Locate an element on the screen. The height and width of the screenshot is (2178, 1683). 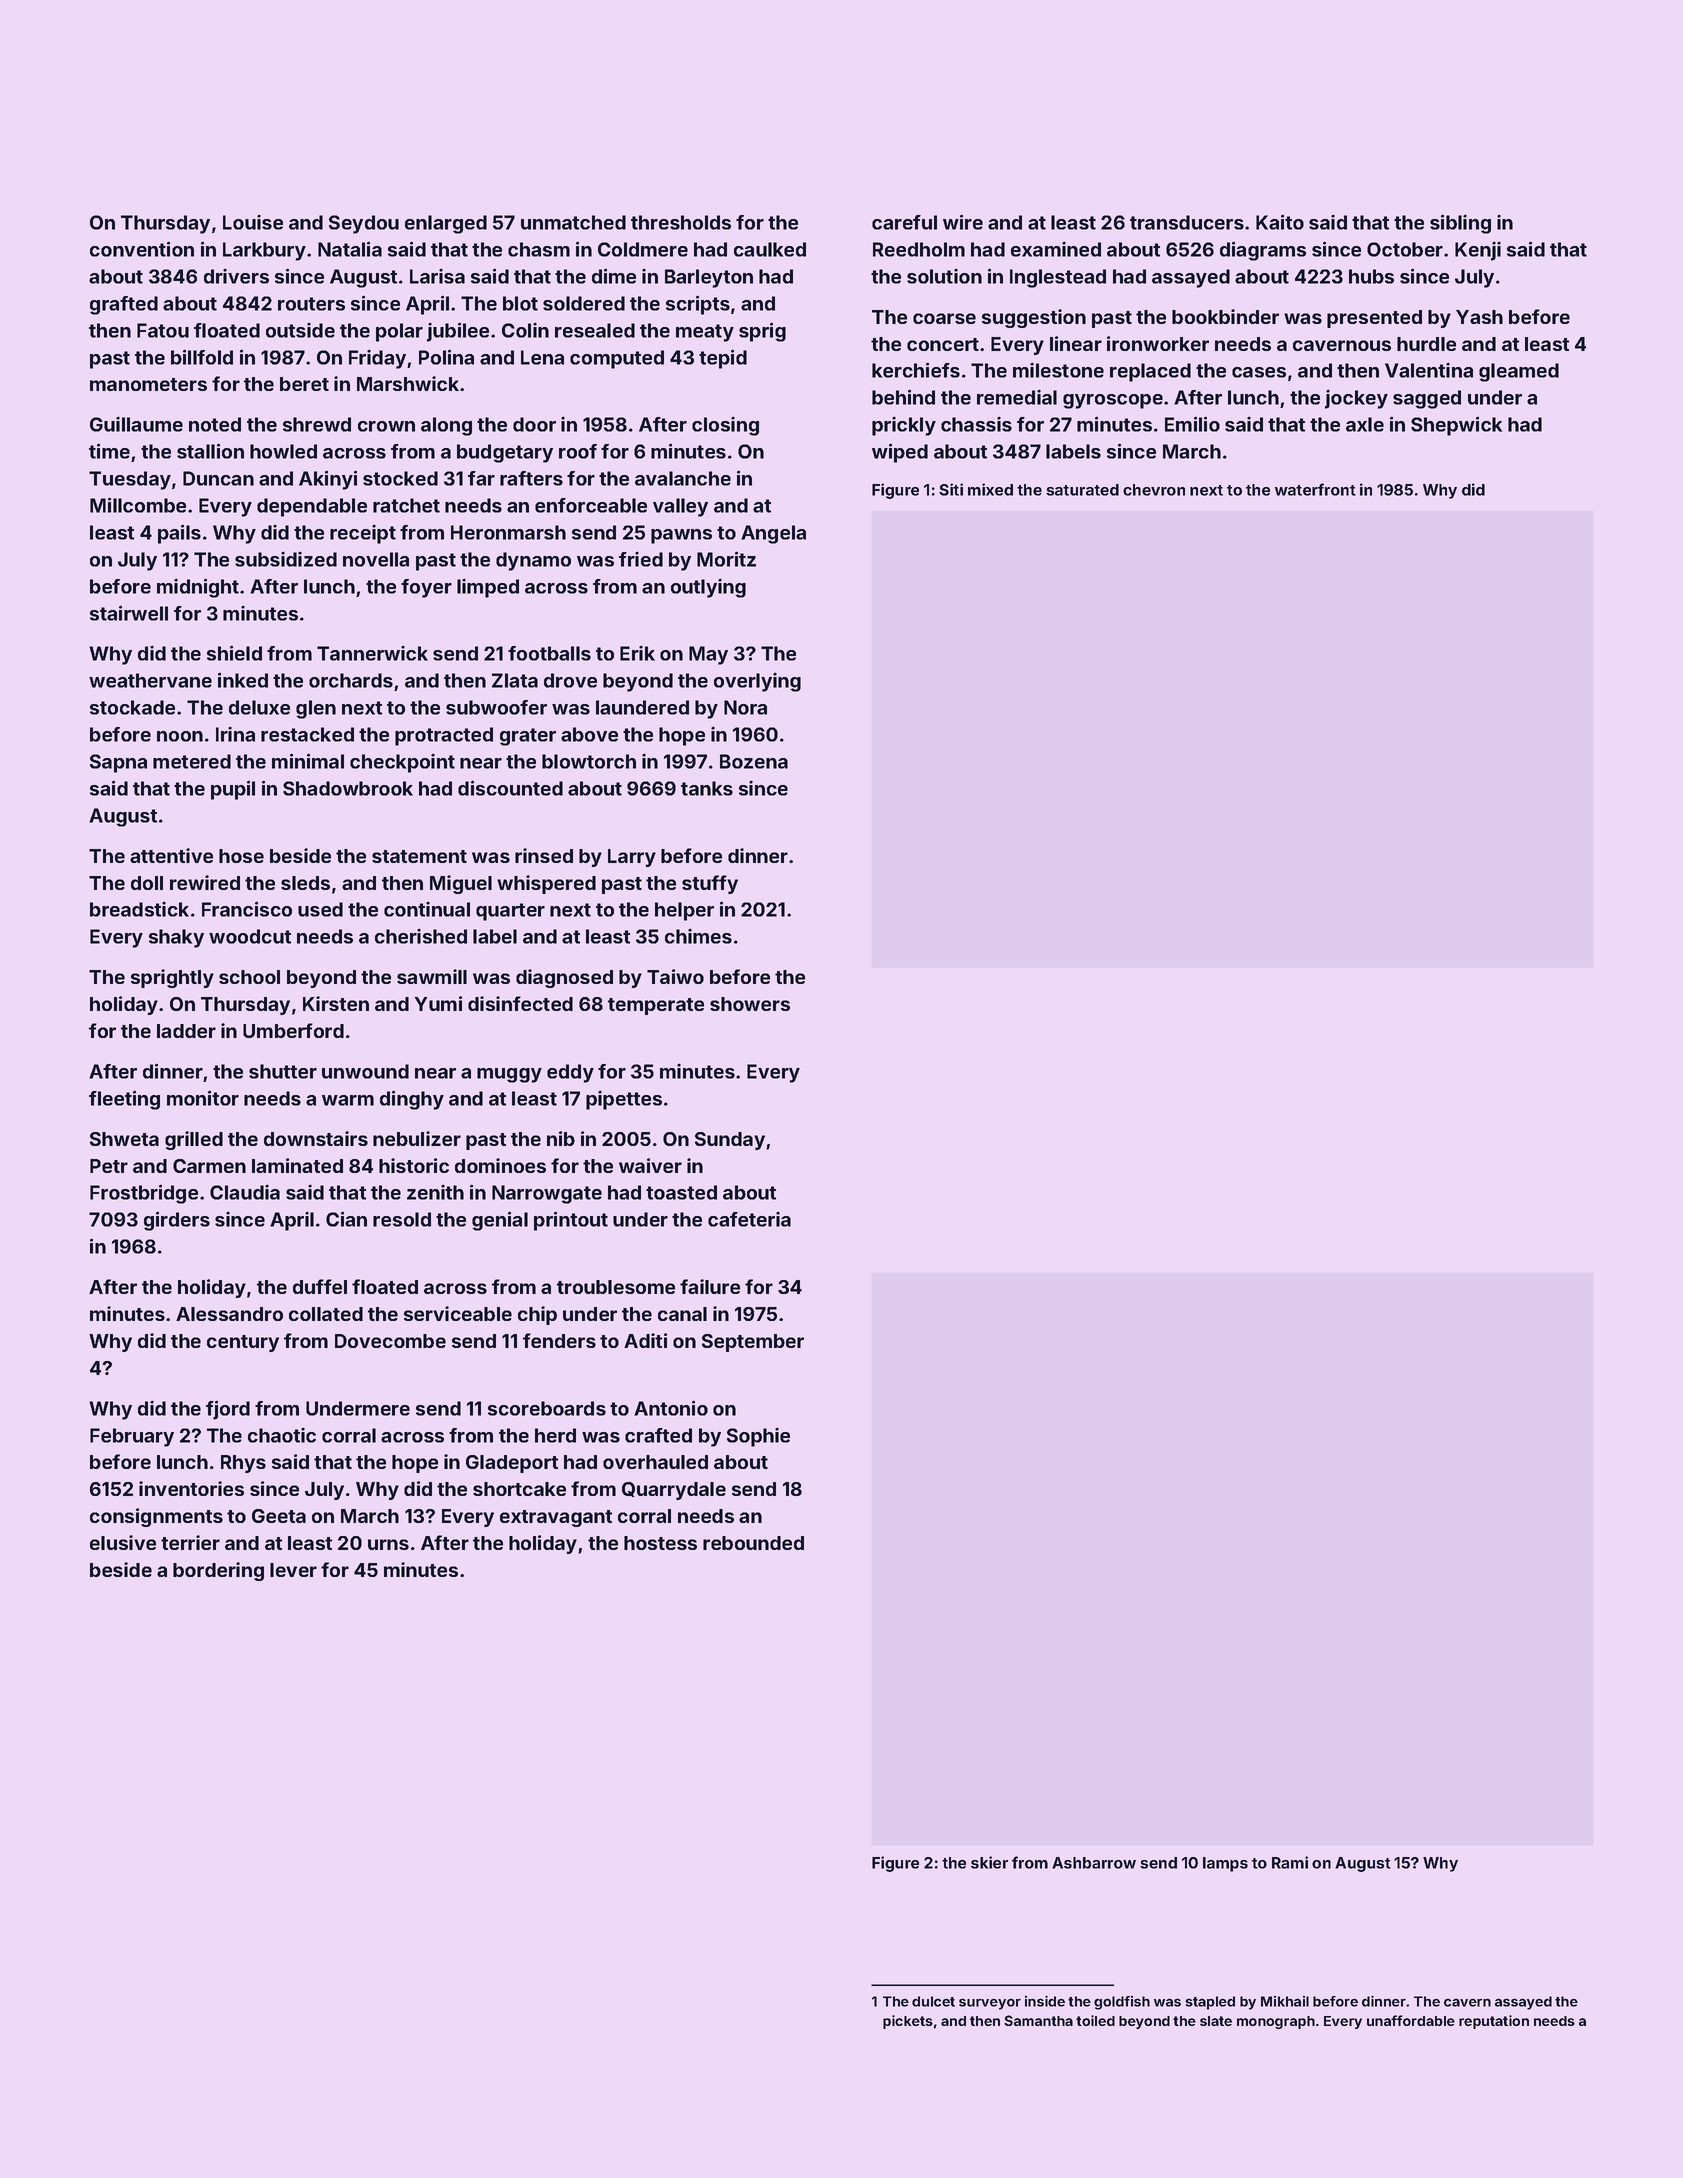
showers is located at coordinates (750, 1004).
